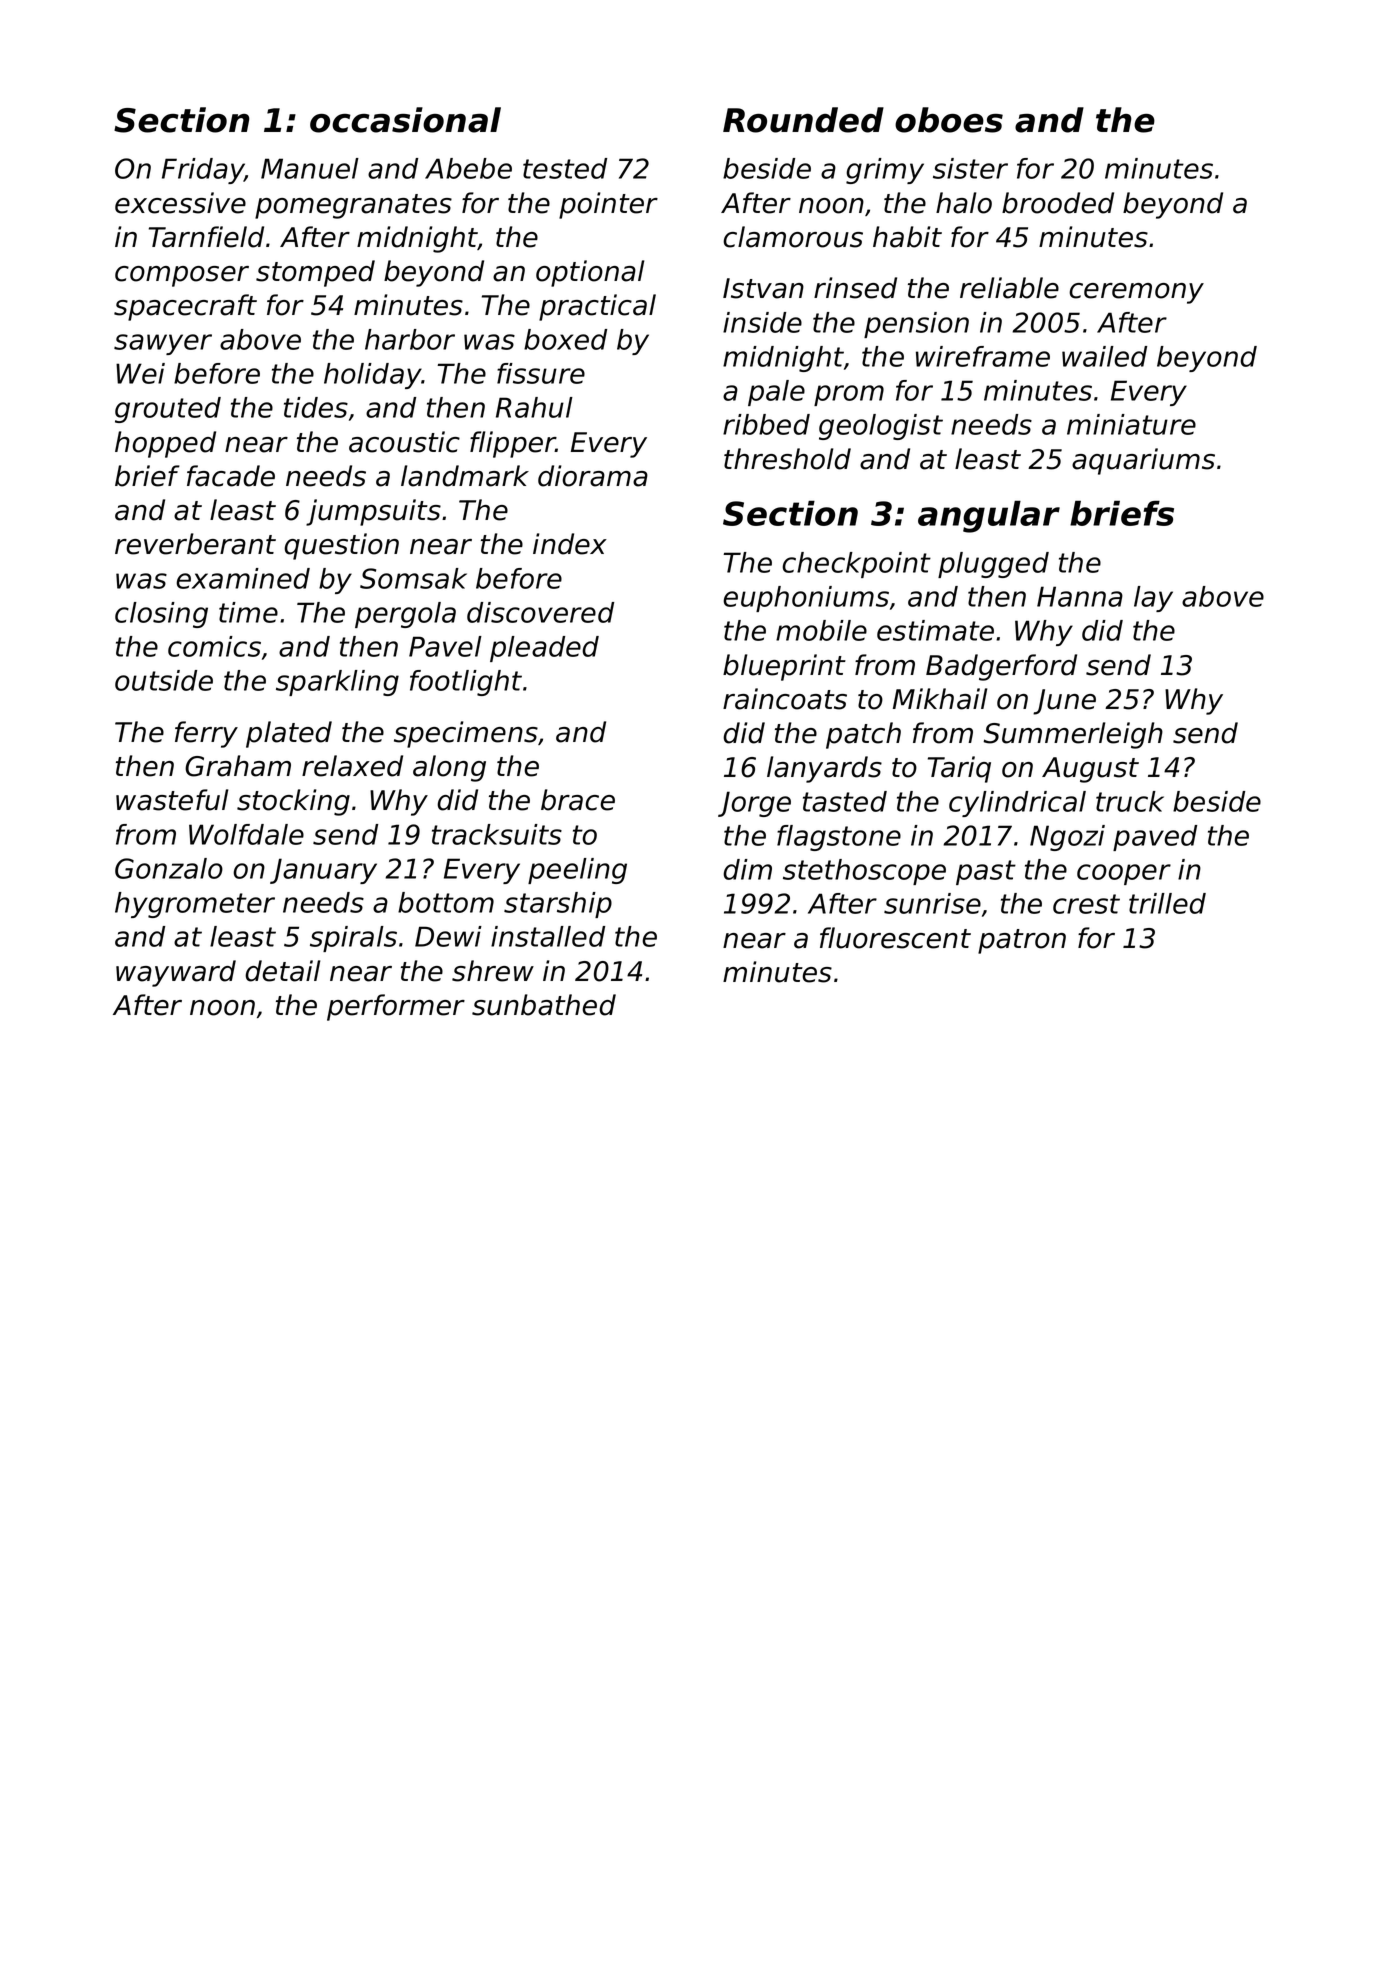 The width and height of the page is (1386, 1969). I want to click on diorama, so click(593, 476).
